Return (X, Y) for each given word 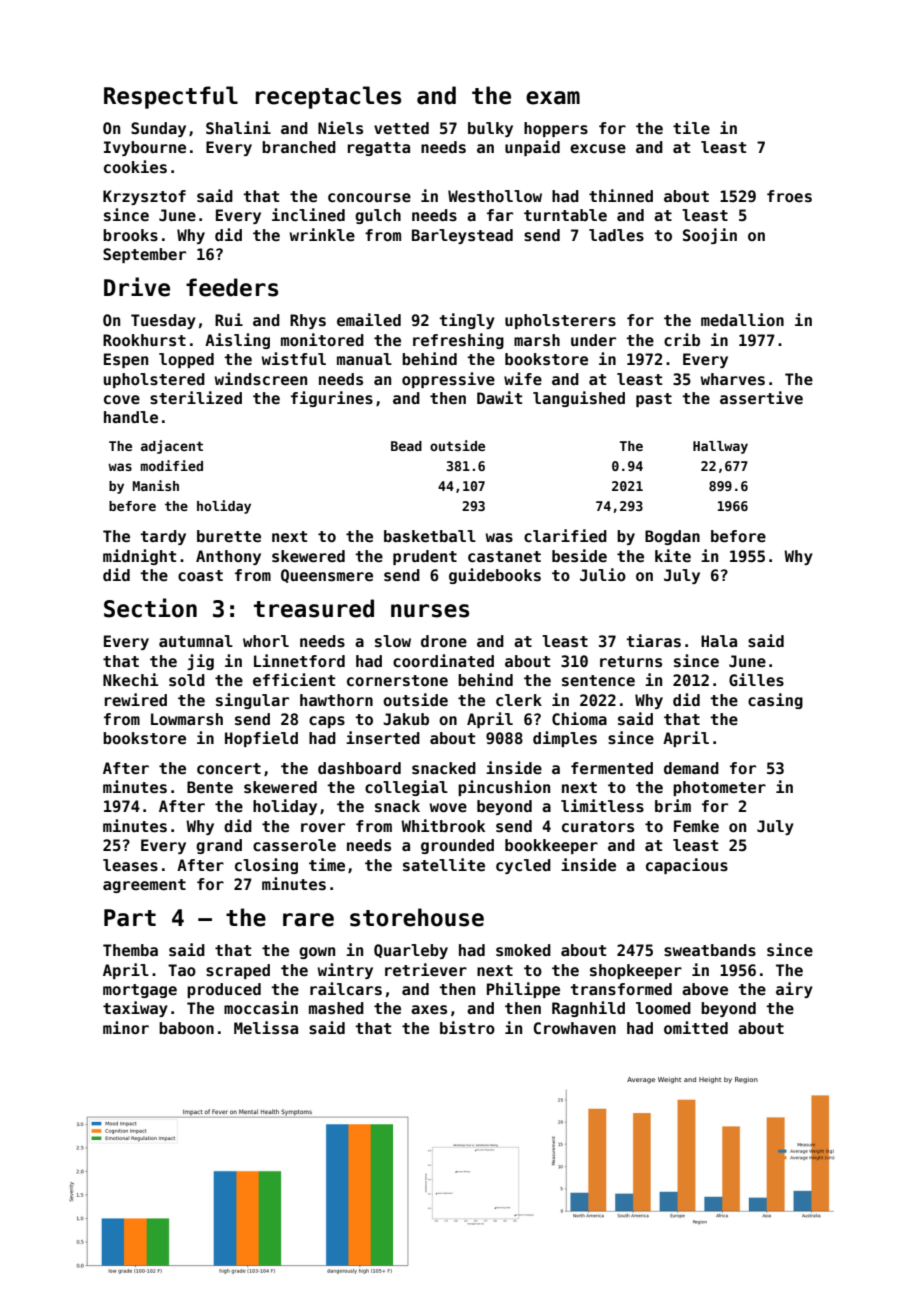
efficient (294, 680)
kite (673, 555)
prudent (425, 557)
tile (691, 128)
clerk (519, 700)
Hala (719, 641)
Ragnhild (588, 1009)
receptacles (328, 97)
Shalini (238, 127)
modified (172, 465)
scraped (238, 971)
